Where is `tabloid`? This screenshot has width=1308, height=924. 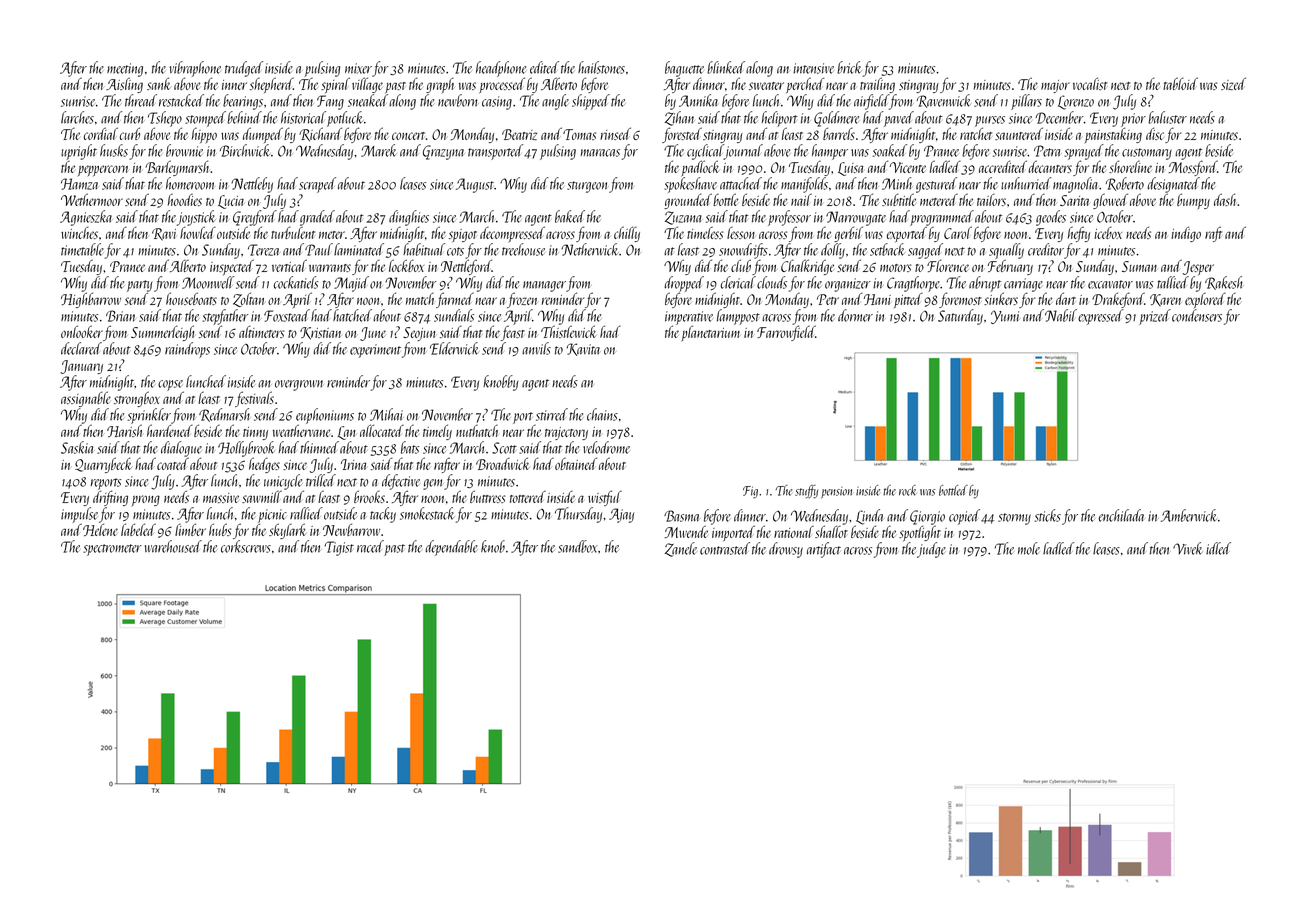
tabloid is located at coordinates (1180, 83).
